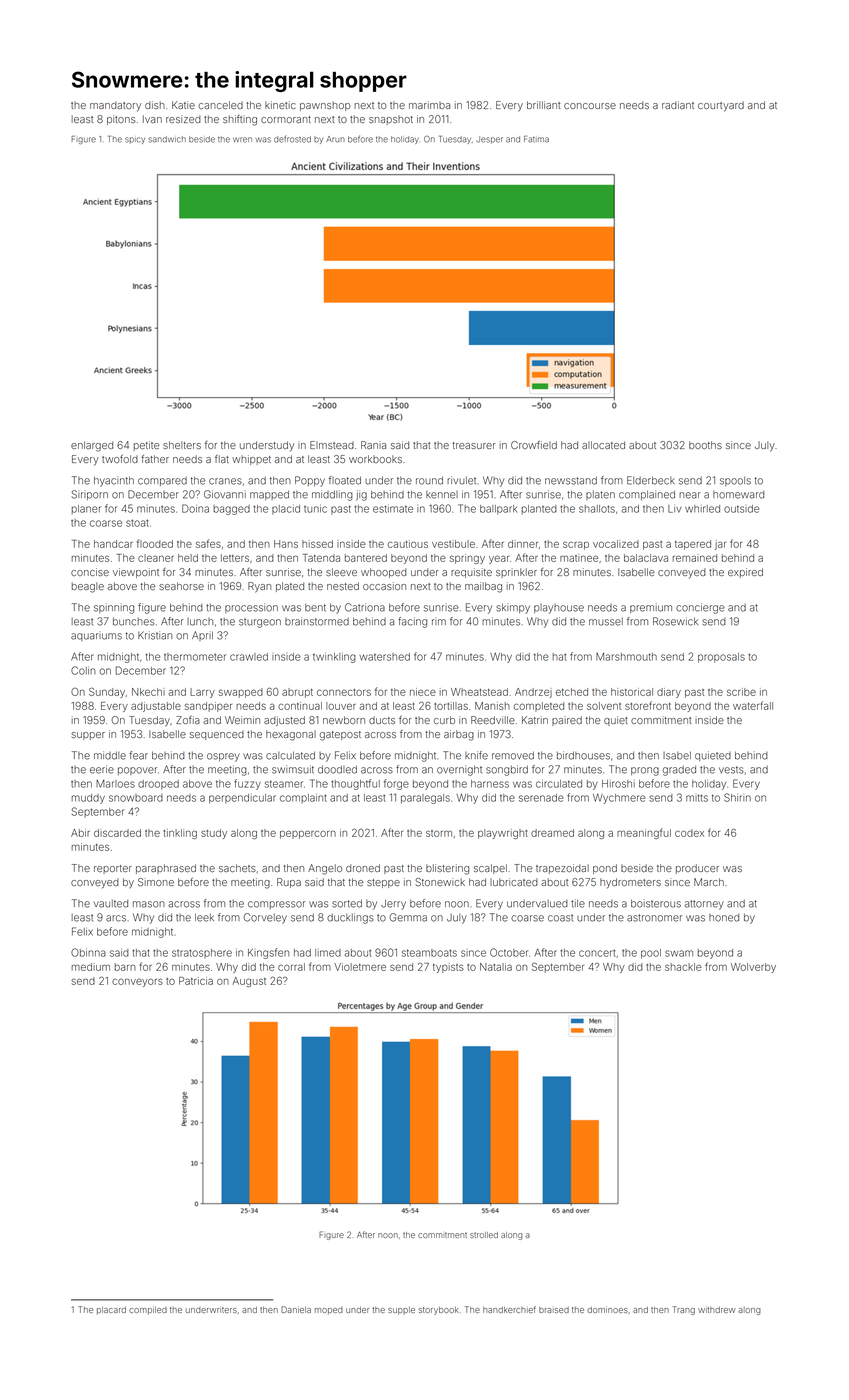 The image size is (849, 1400). Describe the element at coordinates (135, 140) in the screenshot. I see `spicy` at that location.
